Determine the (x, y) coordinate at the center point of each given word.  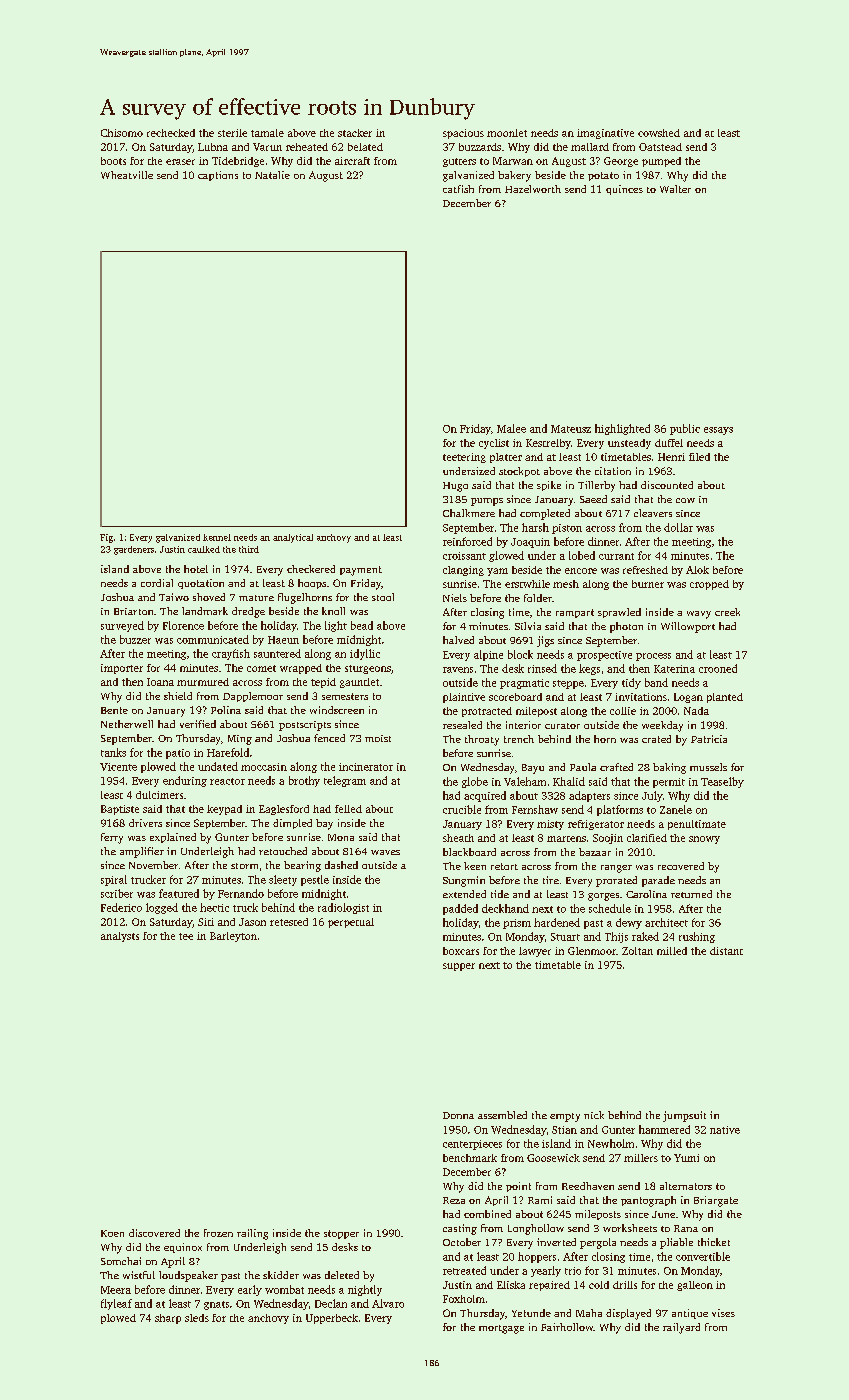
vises (723, 1313)
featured (179, 893)
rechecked (171, 133)
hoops (312, 584)
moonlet (507, 133)
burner (648, 584)
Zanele (676, 809)
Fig (106, 538)
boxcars (461, 951)
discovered (154, 1233)
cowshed (659, 133)
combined (487, 1214)
